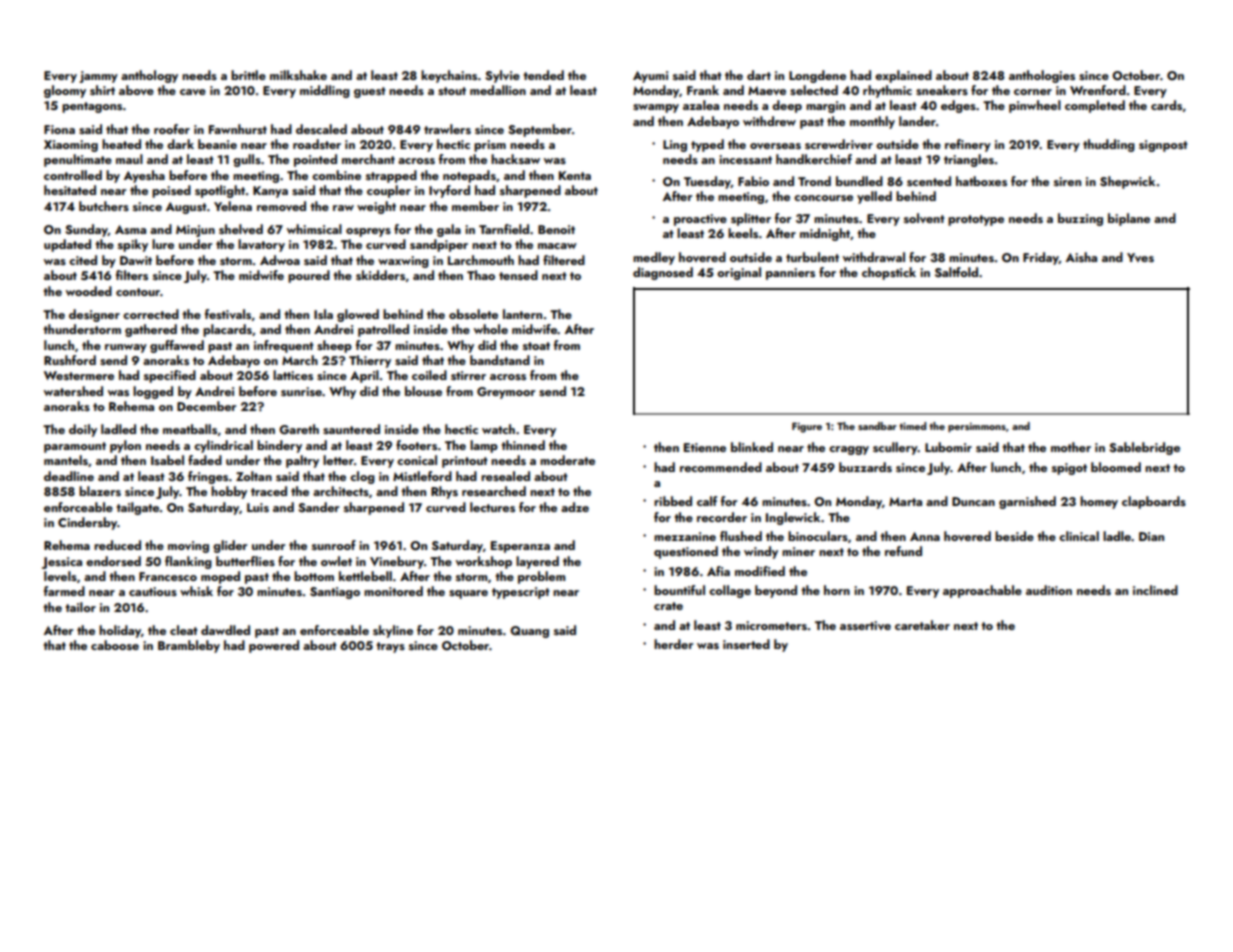  Describe the element at coordinates (877, 426) in the document. I see `sandbar` at that location.
